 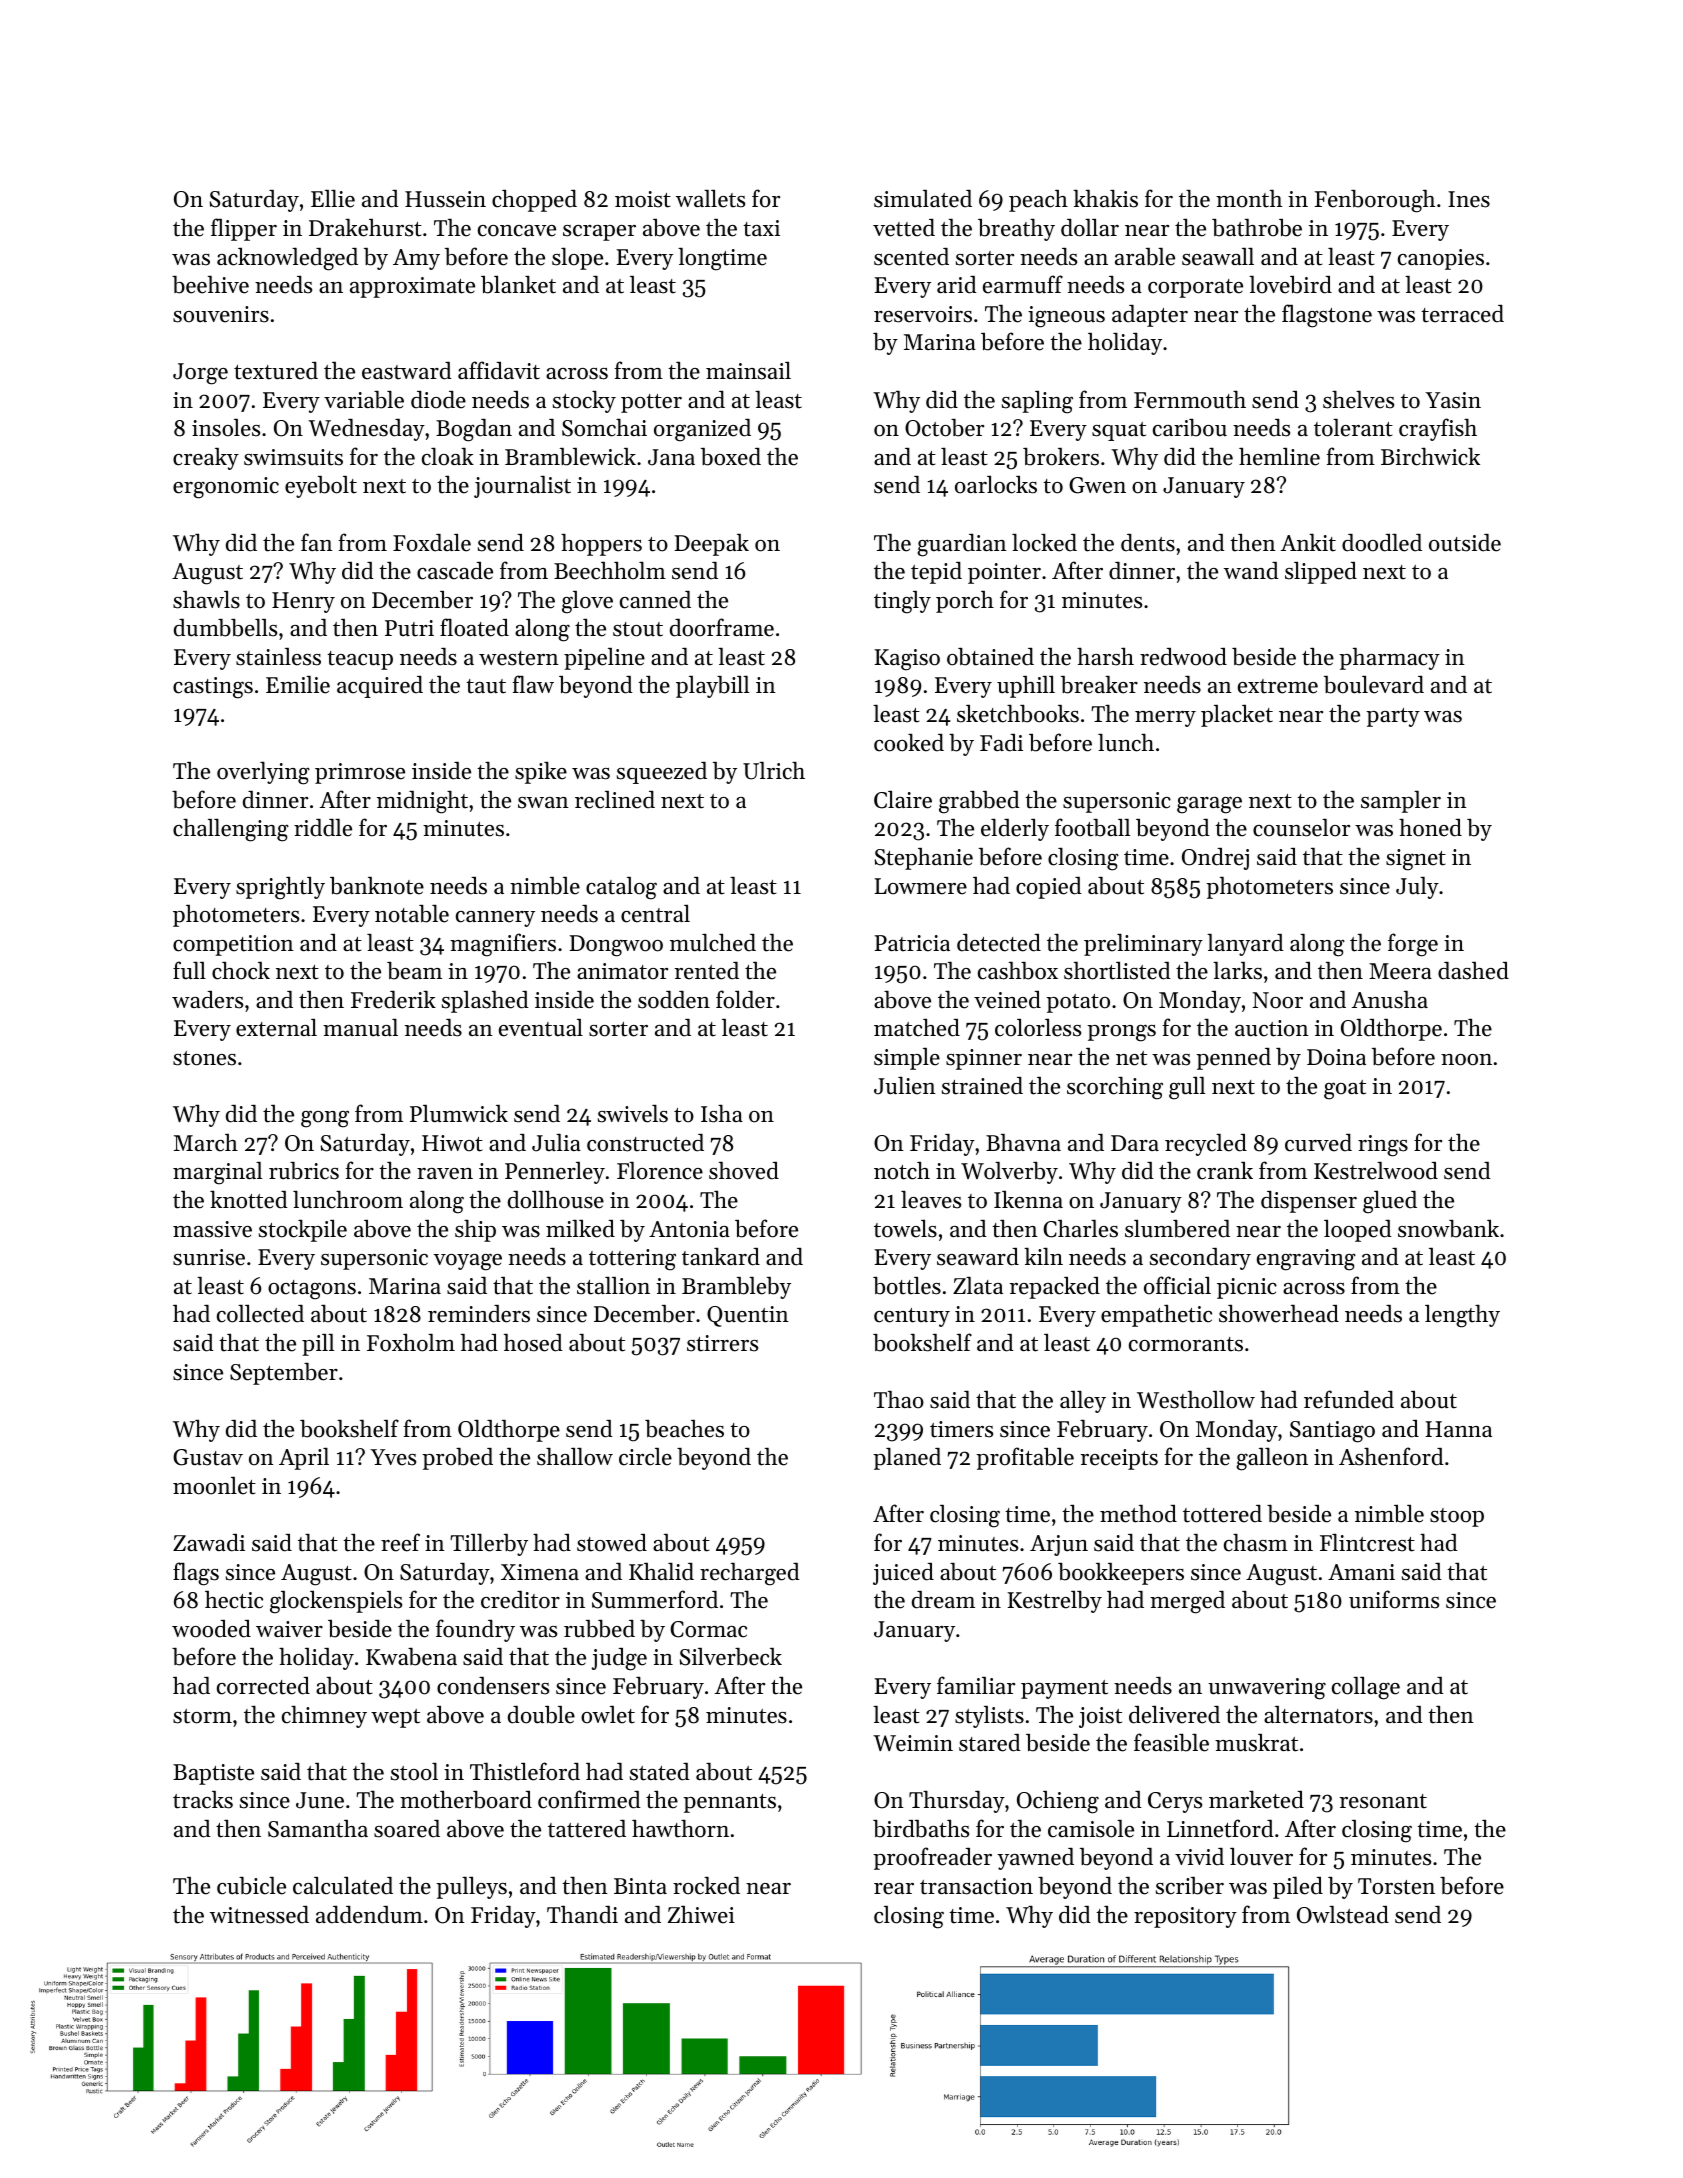 I want to click on Ellie, so click(x=333, y=198).
